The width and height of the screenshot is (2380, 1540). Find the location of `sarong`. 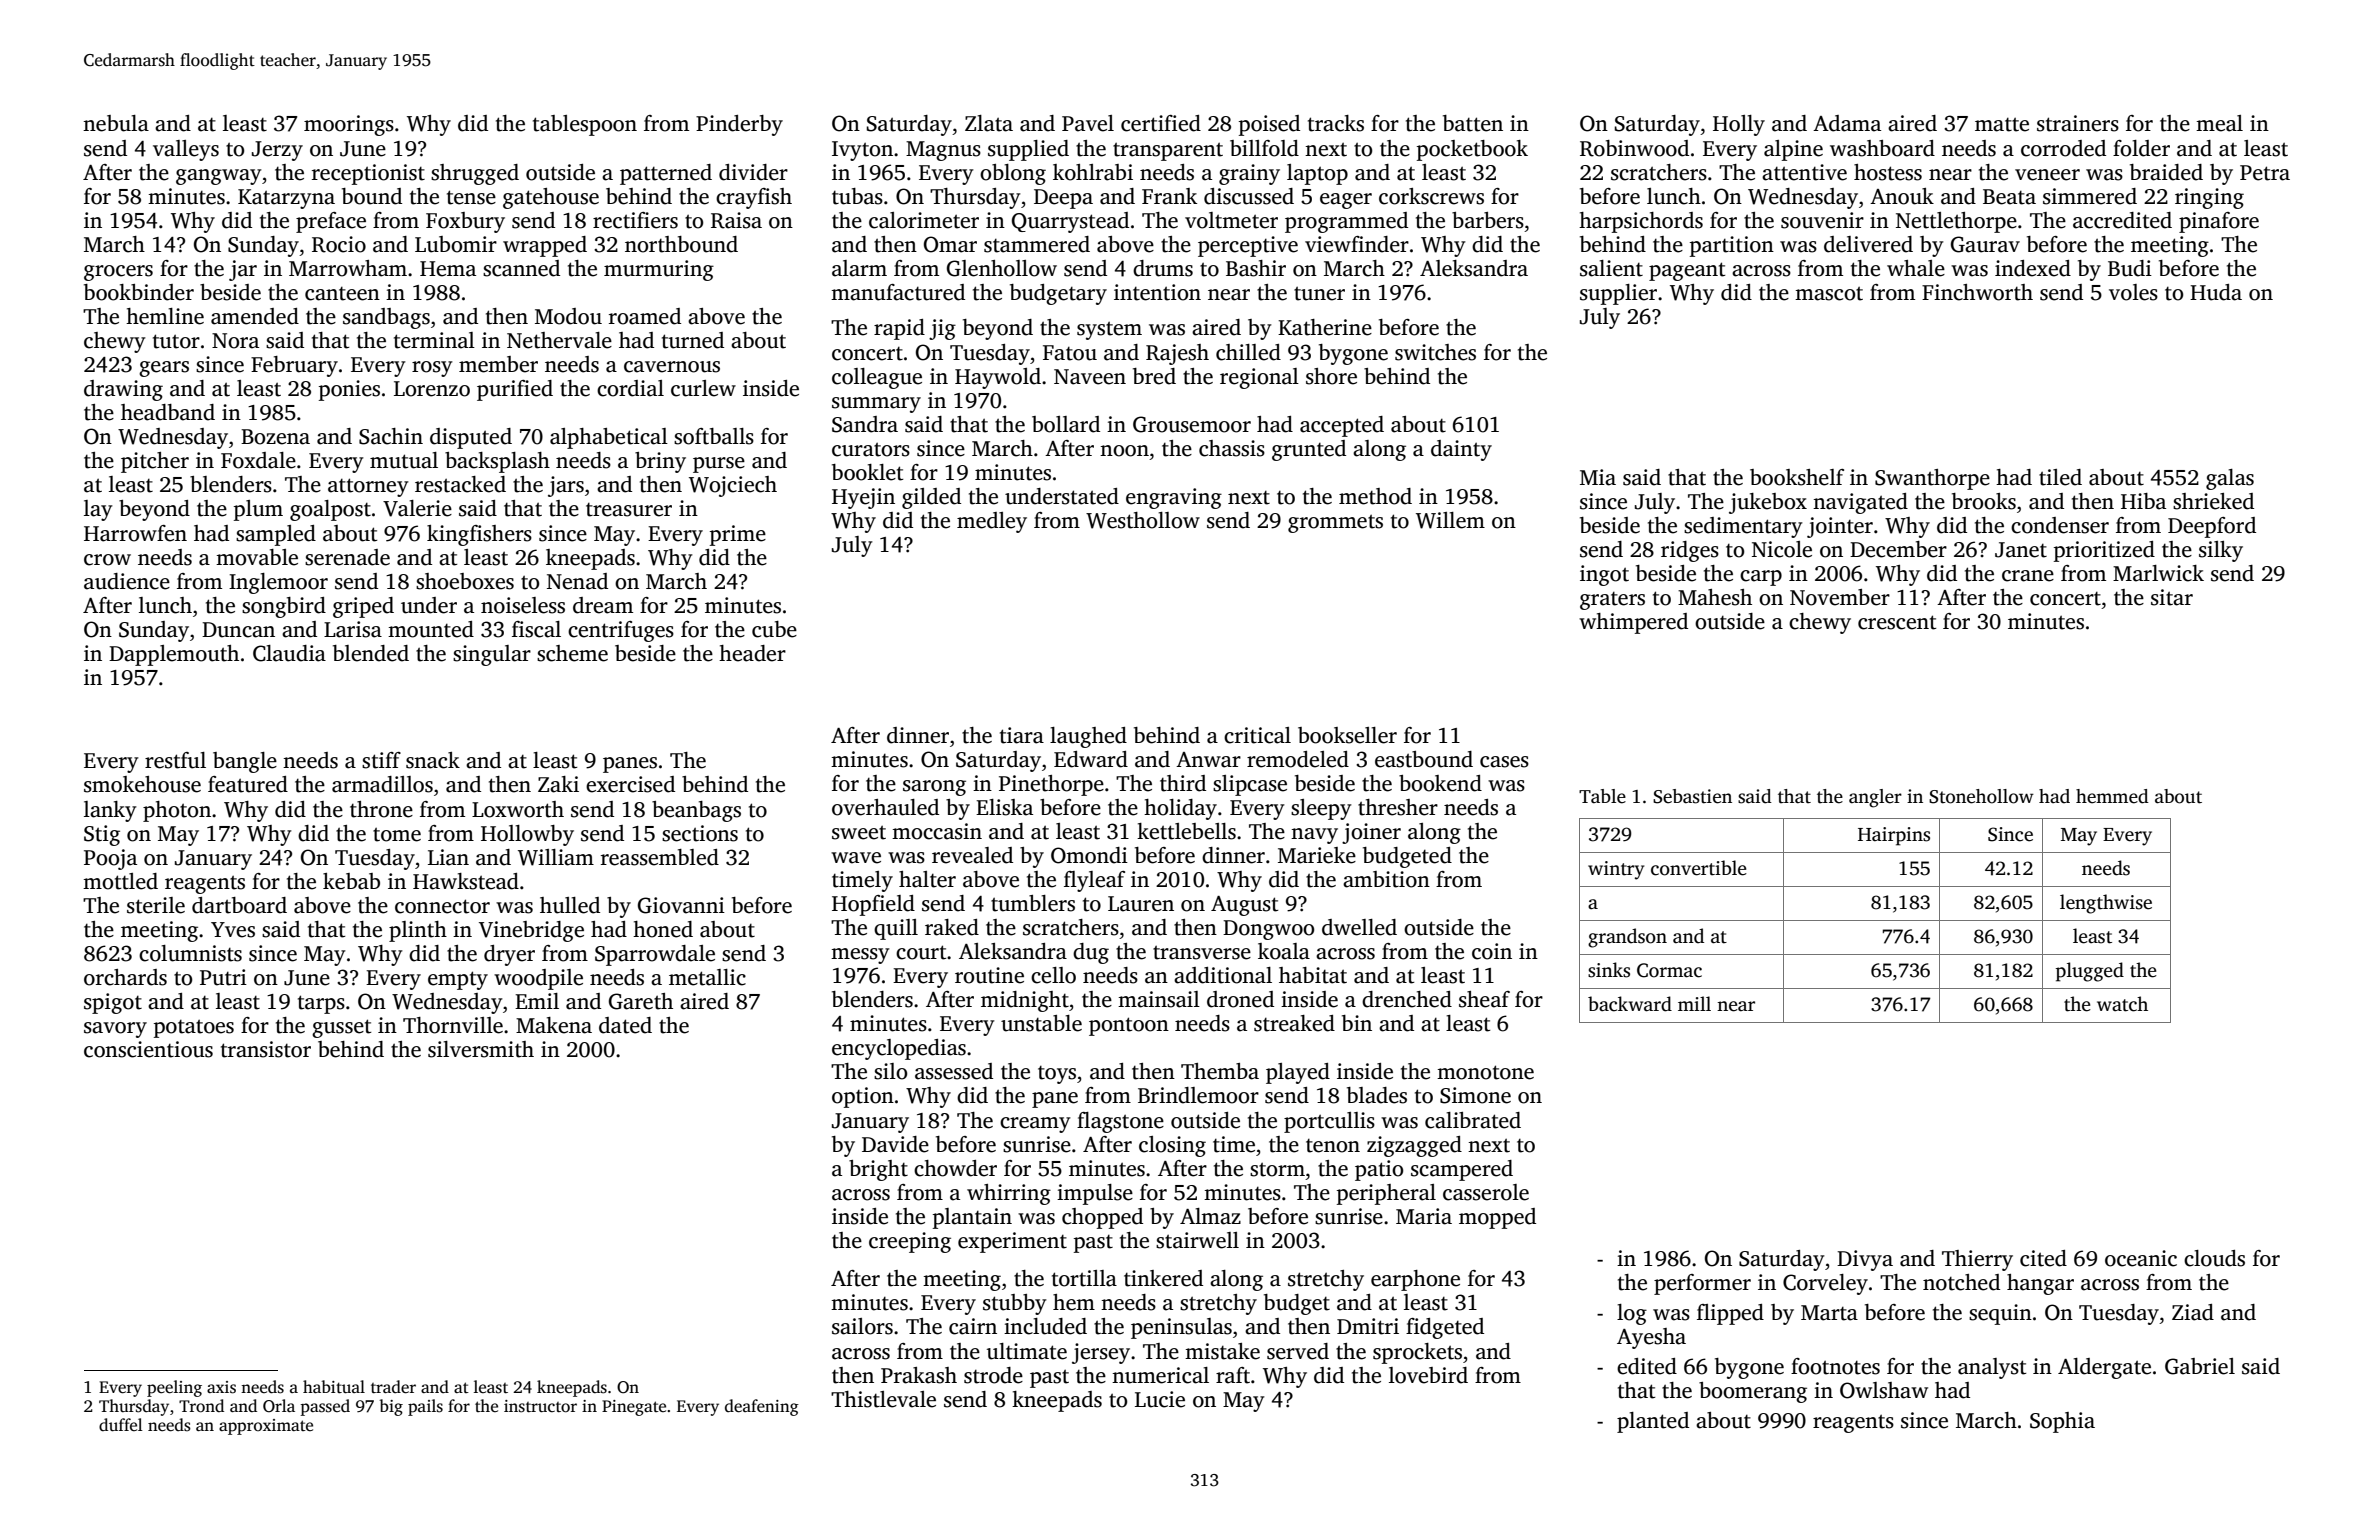

sarong is located at coordinates (934, 788).
